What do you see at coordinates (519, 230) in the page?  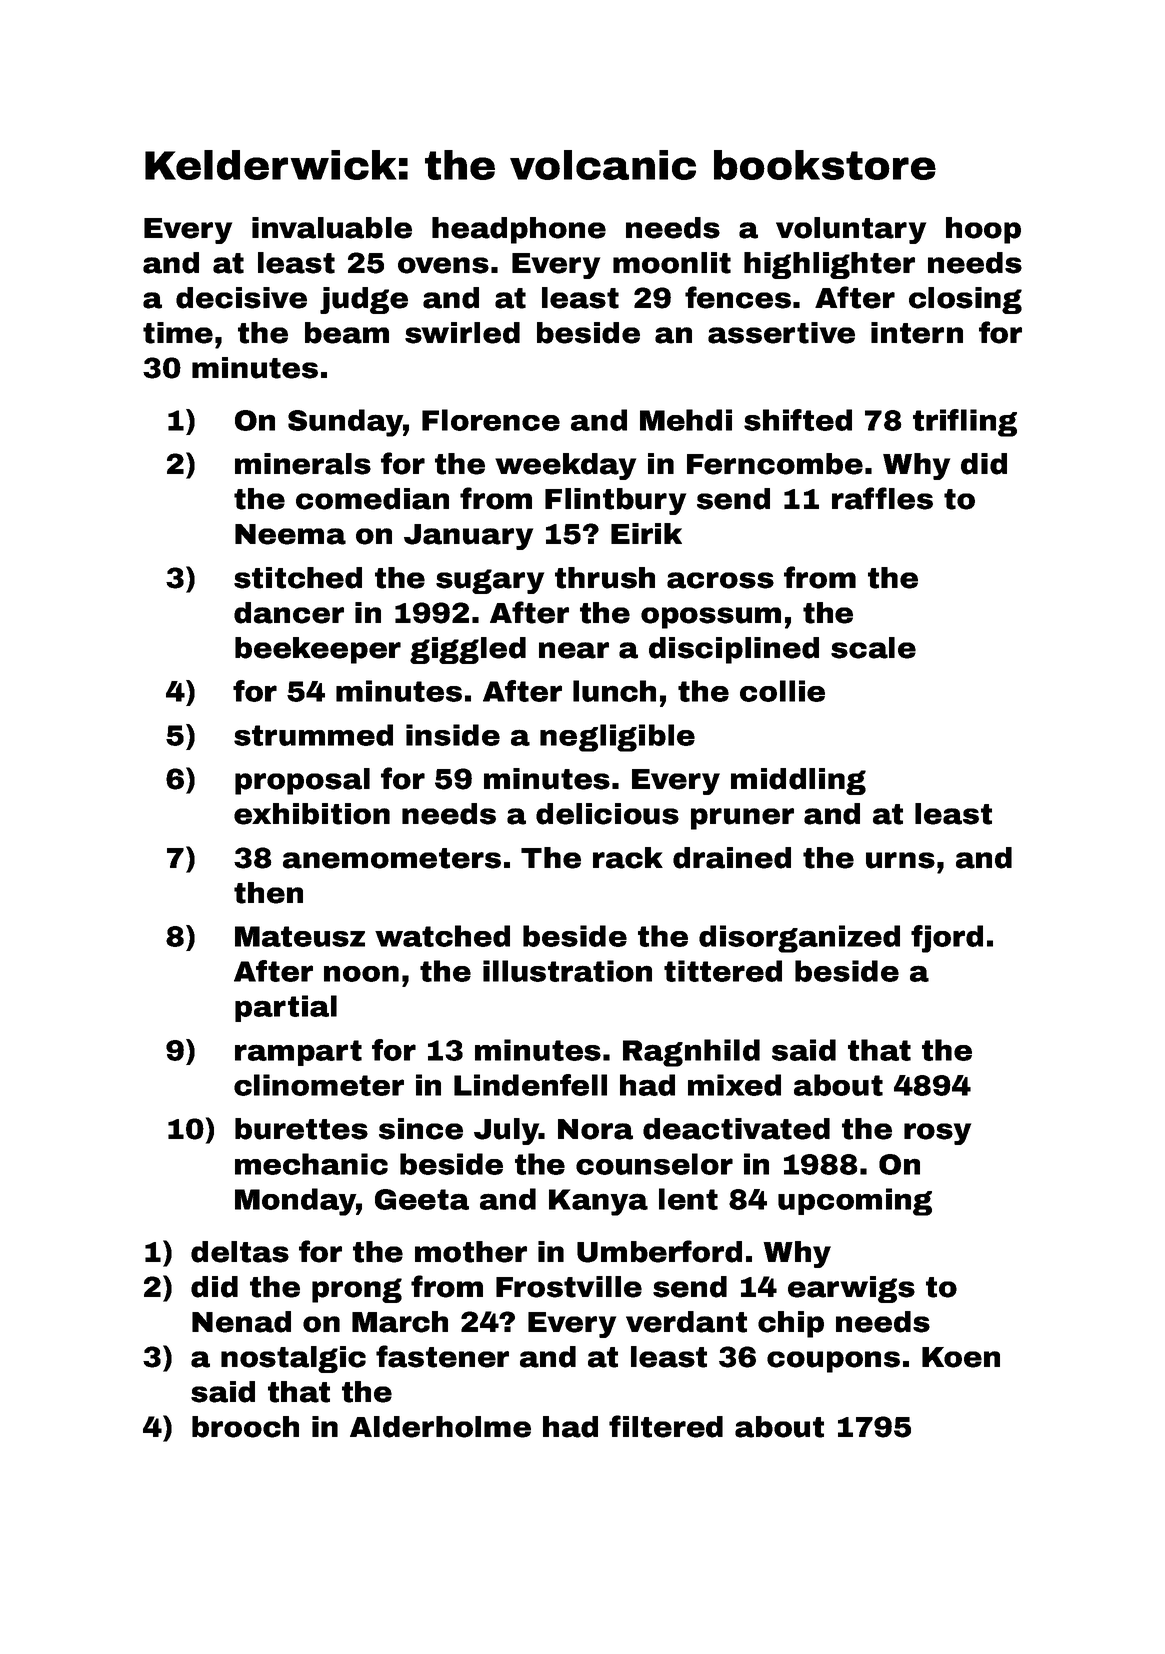 I see `headphone` at bounding box center [519, 230].
